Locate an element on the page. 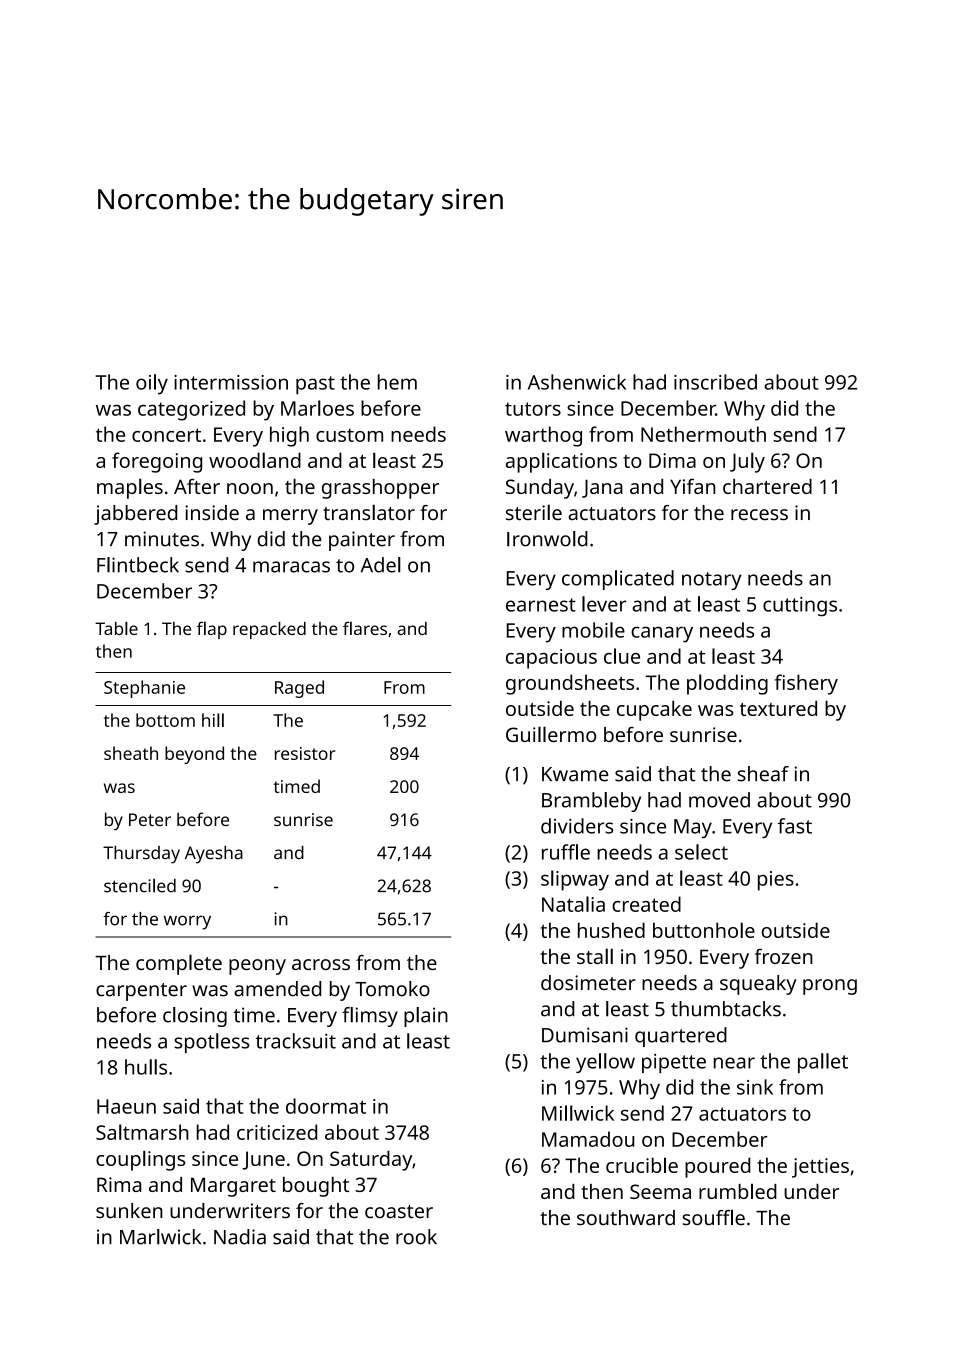 Image resolution: width=956 pixels, height=1356 pixels. complicated is located at coordinates (618, 580).
